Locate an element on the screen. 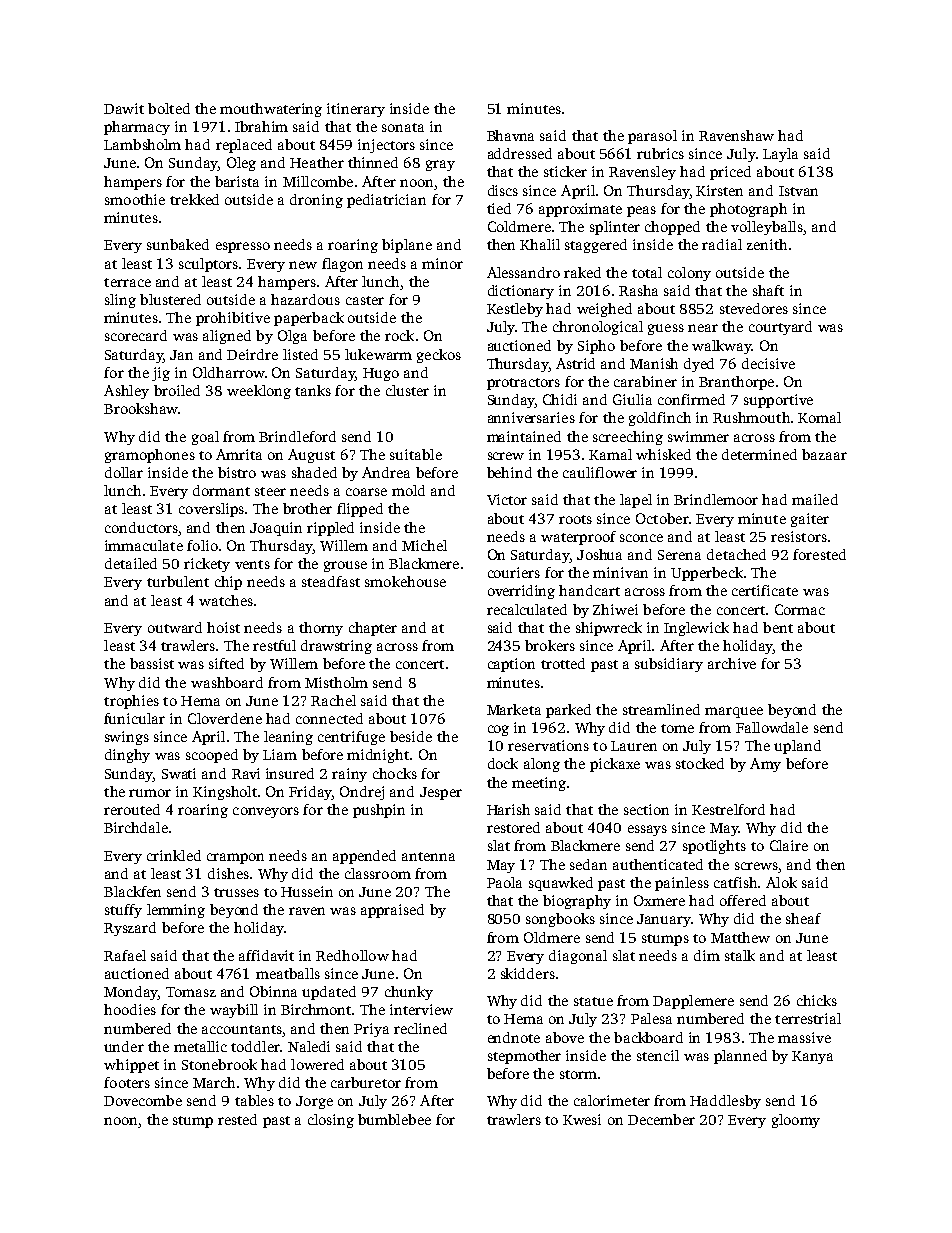 This screenshot has width=952, height=1233. mouthwatering is located at coordinates (271, 110).
